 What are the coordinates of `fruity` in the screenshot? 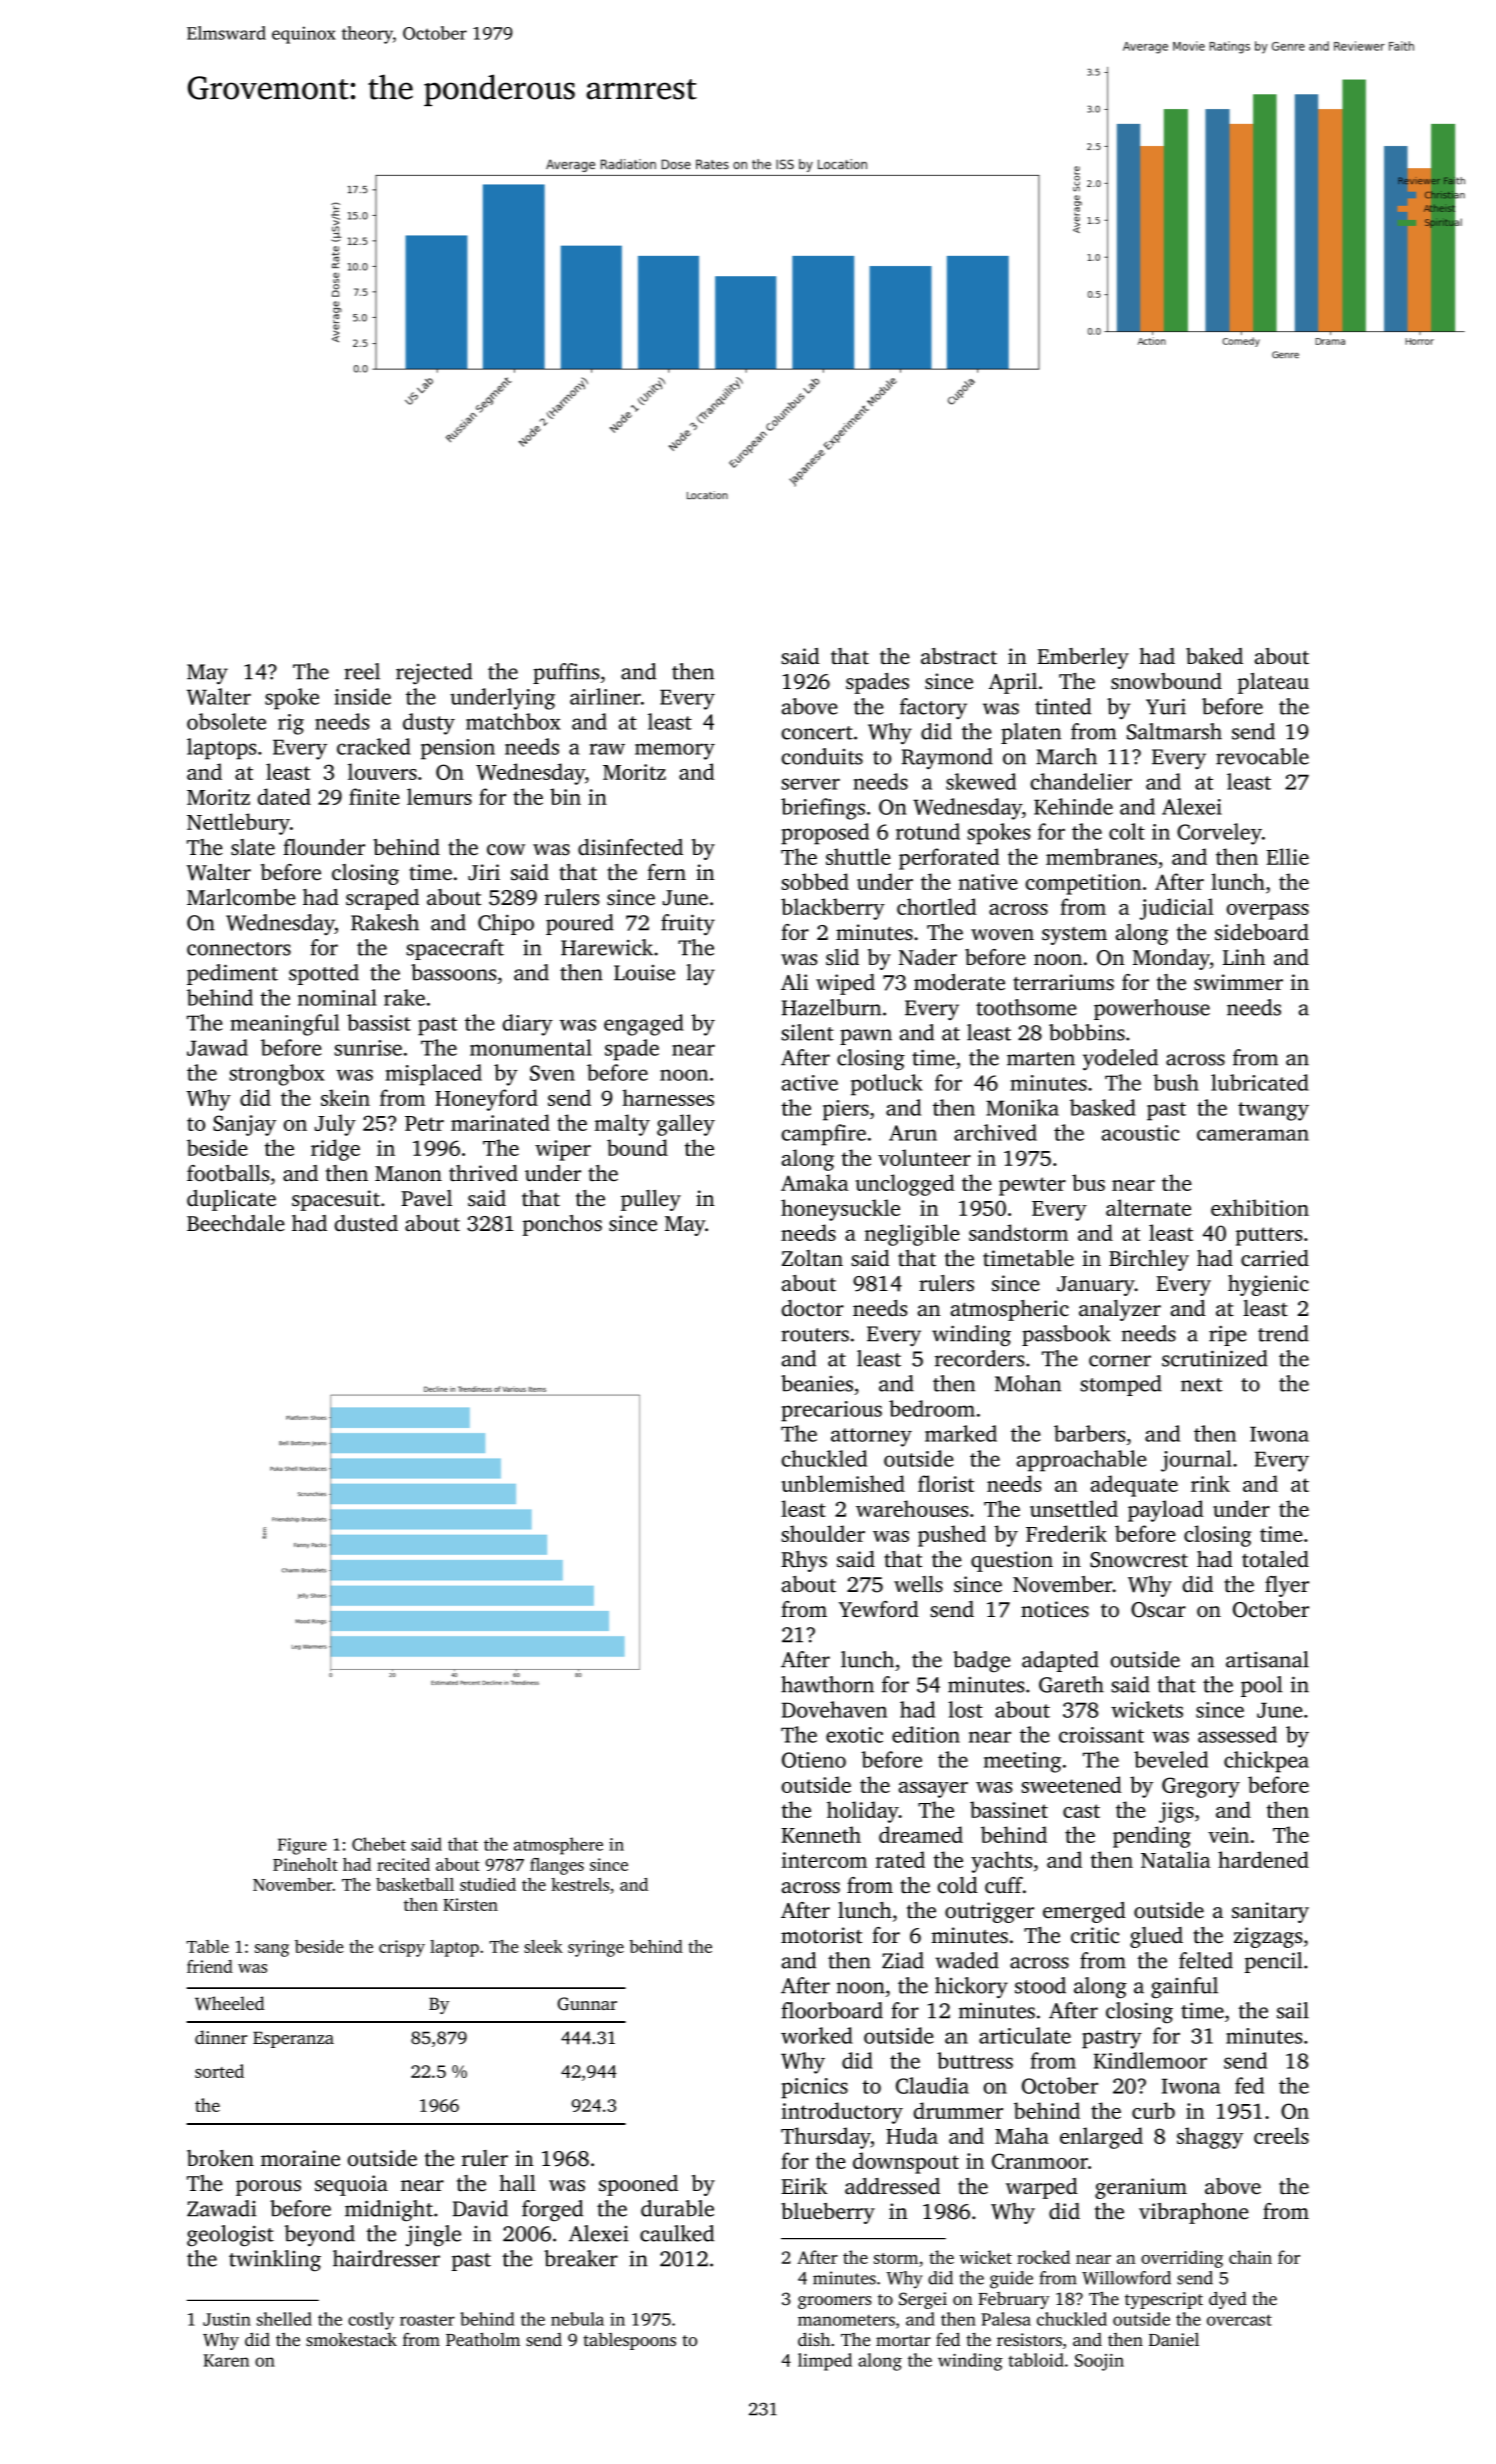 It's located at (688, 925).
